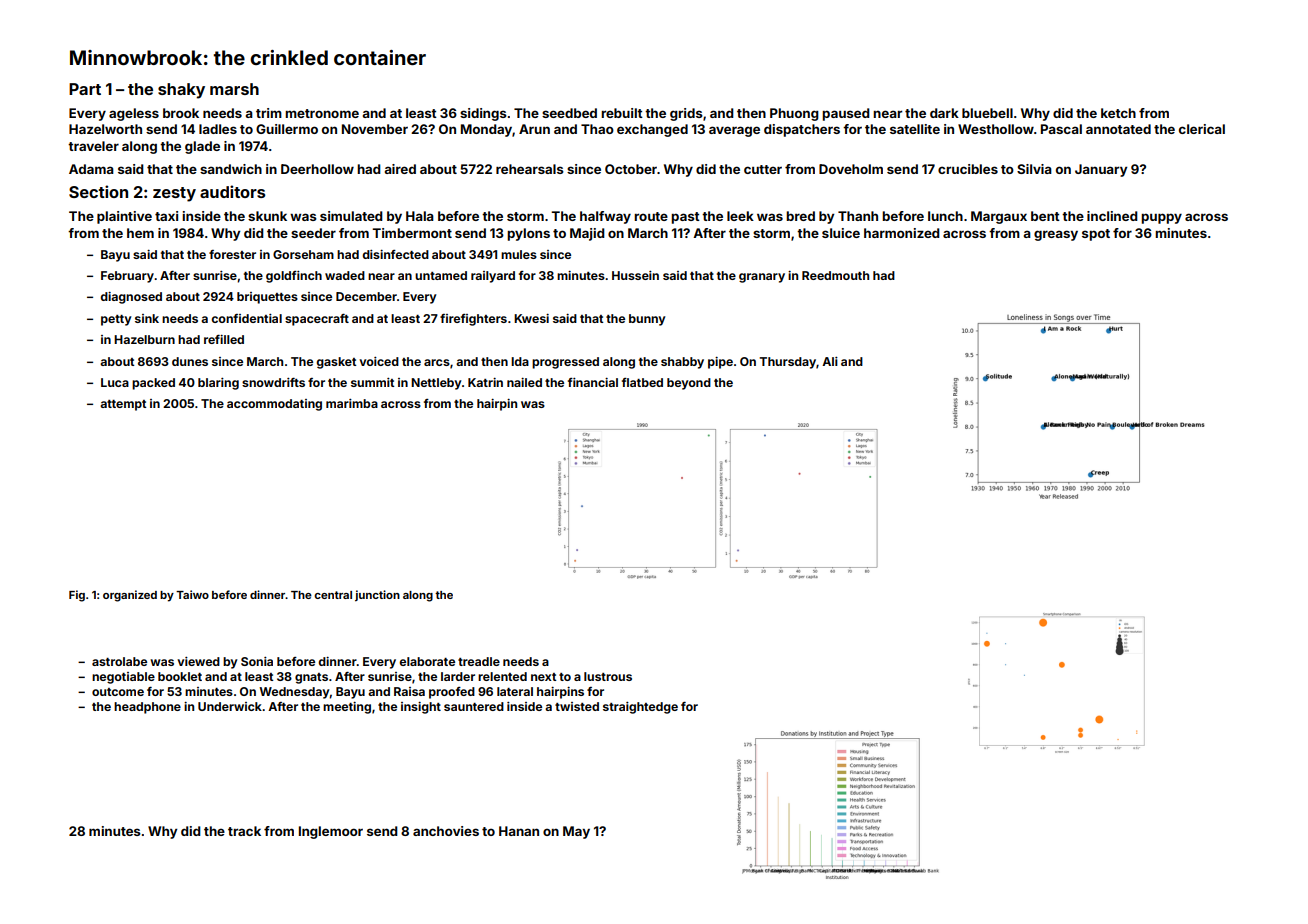  Describe the element at coordinates (944, 113) in the image. I see `dark` at that location.
